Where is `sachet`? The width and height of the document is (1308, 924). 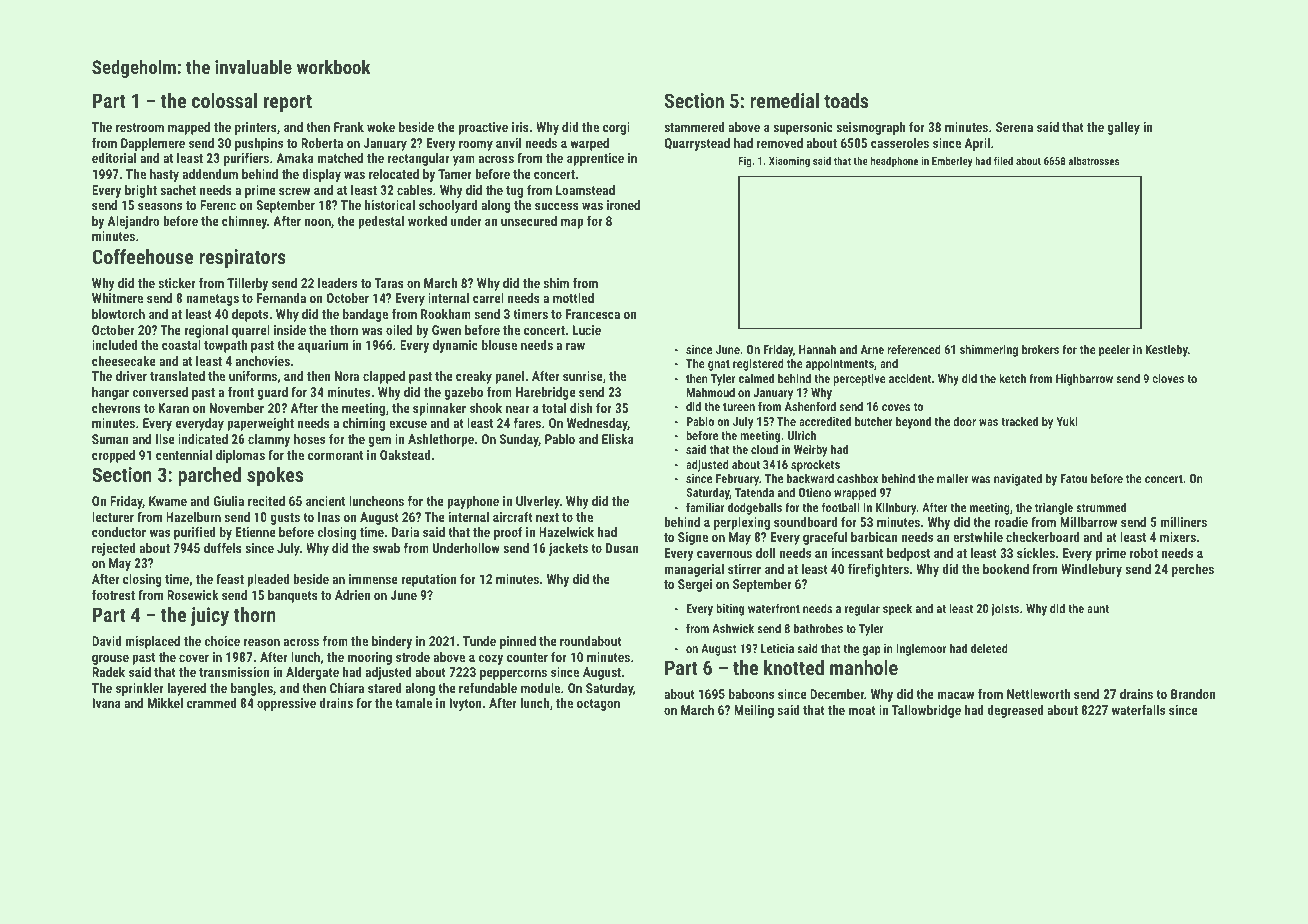
sachet is located at coordinates (178, 190).
